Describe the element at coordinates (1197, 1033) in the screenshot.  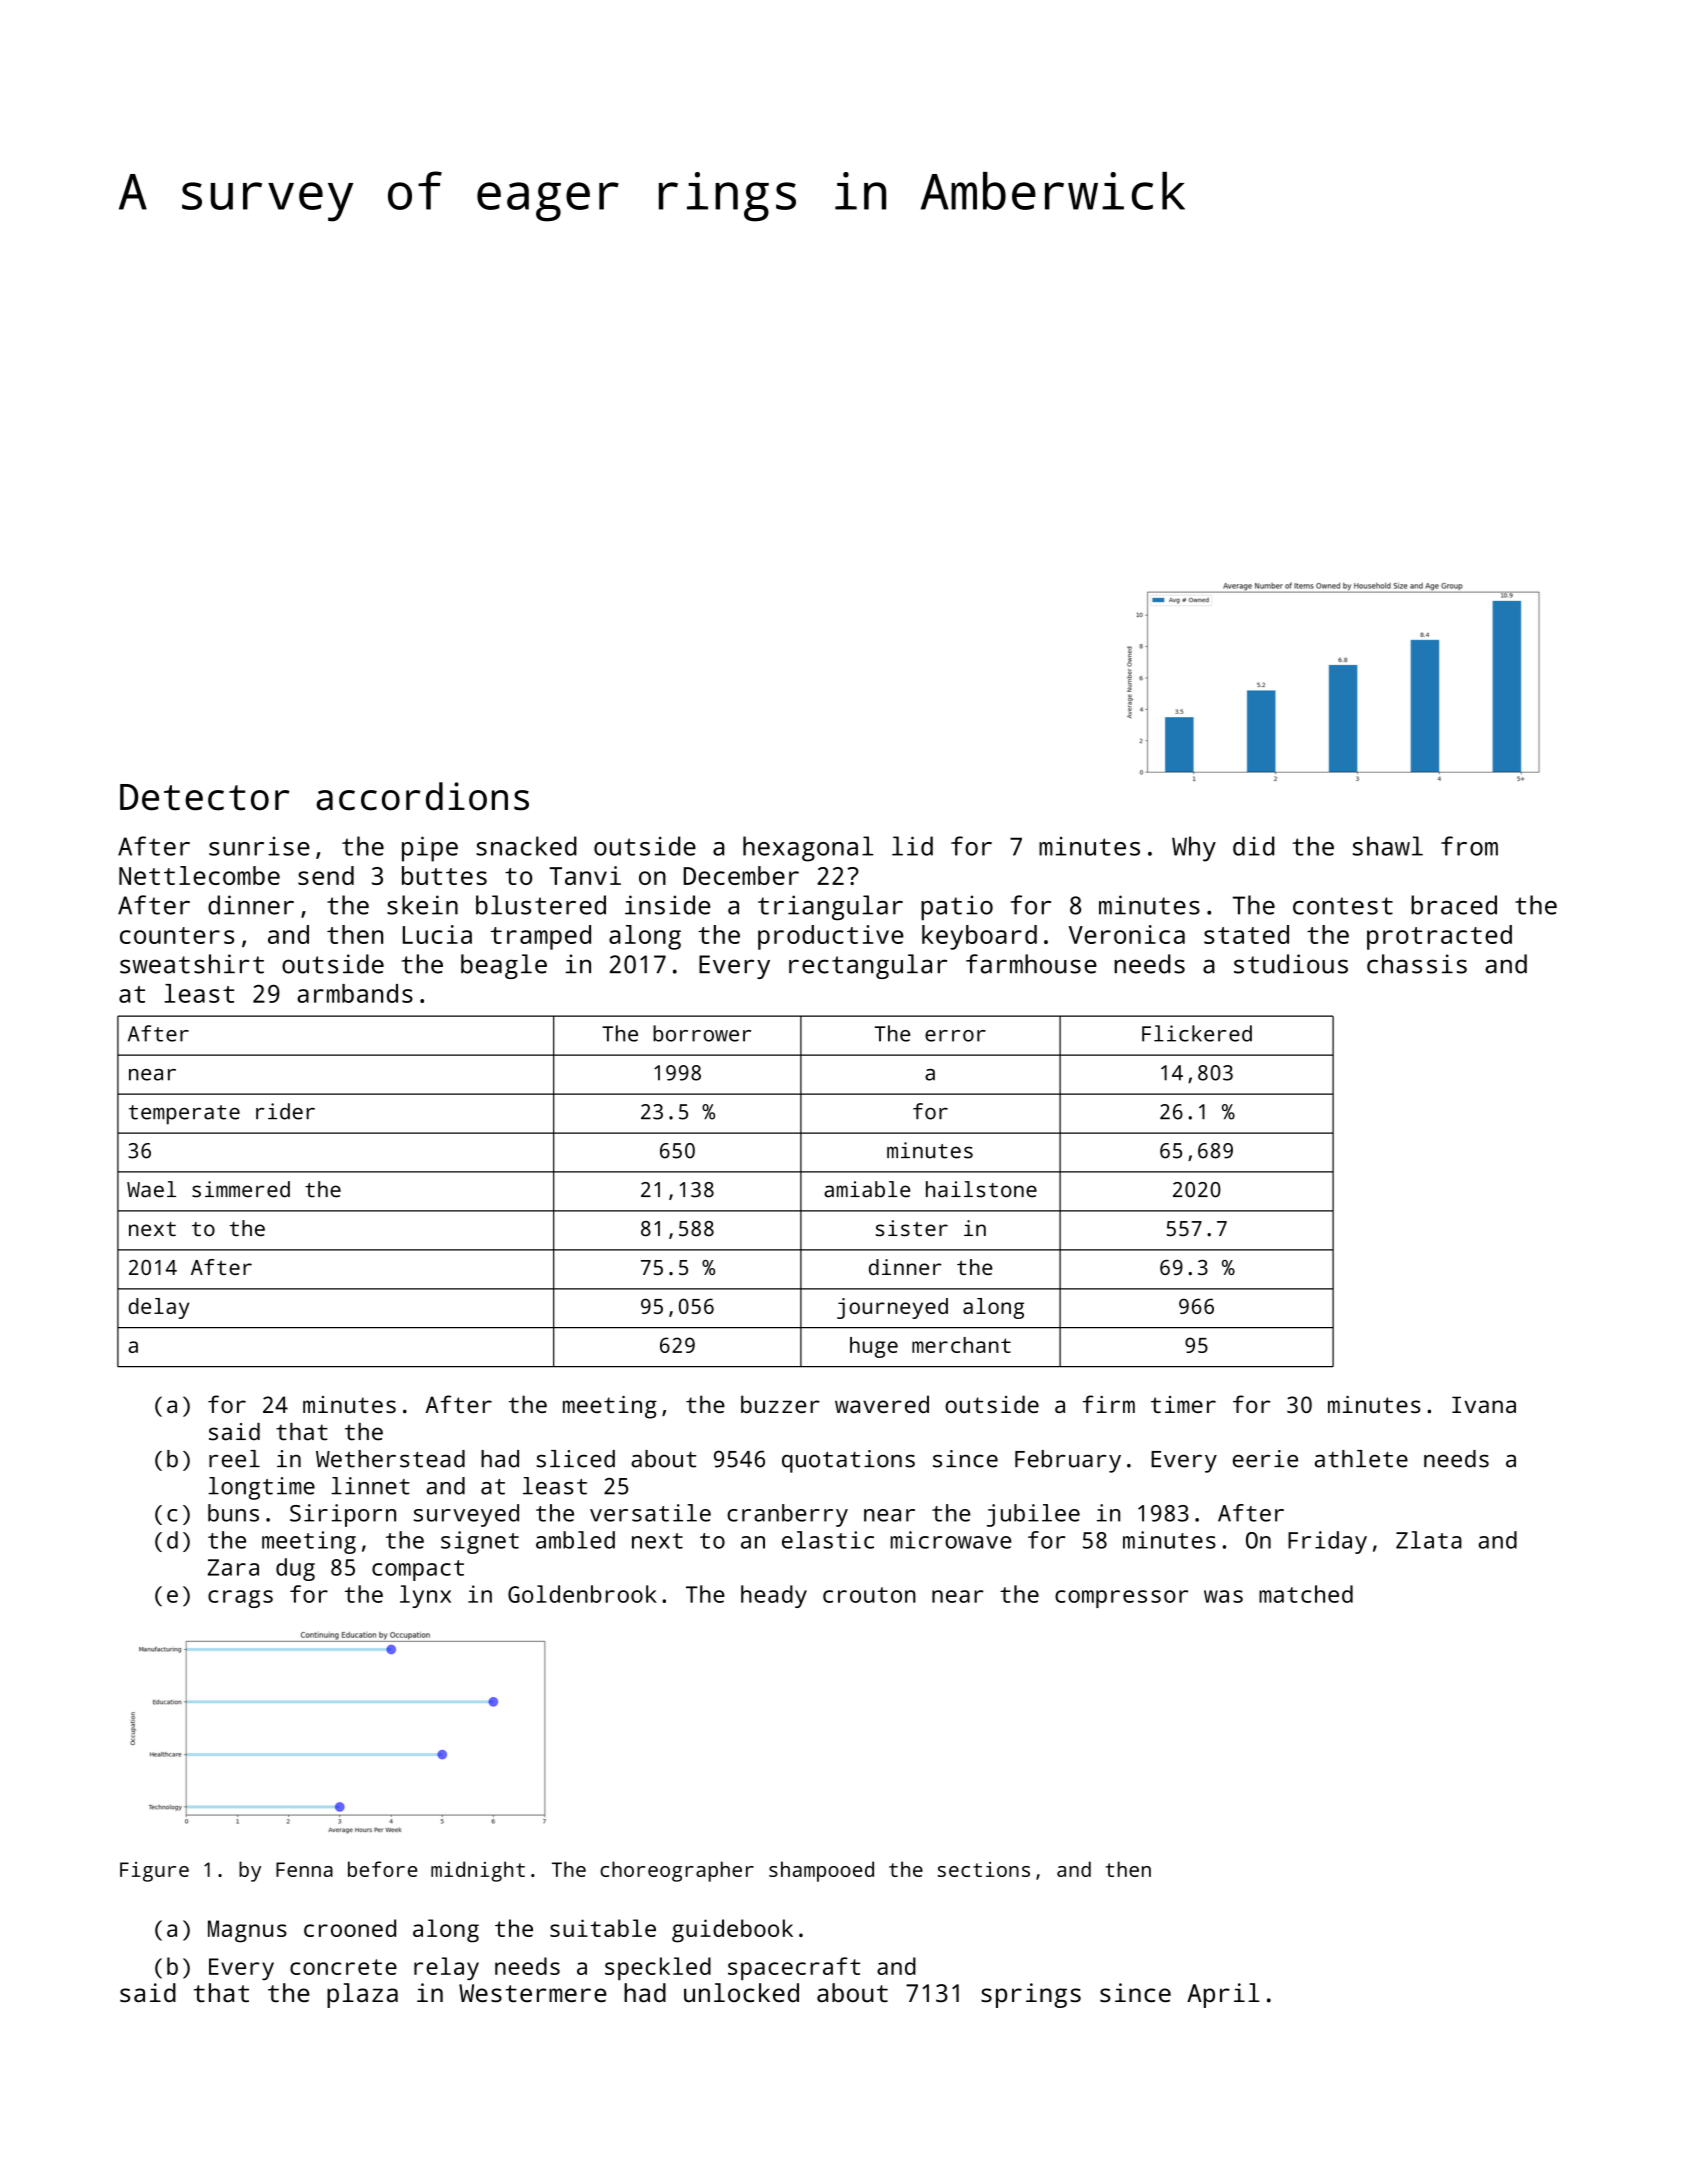
I see `Flickered` at that location.
